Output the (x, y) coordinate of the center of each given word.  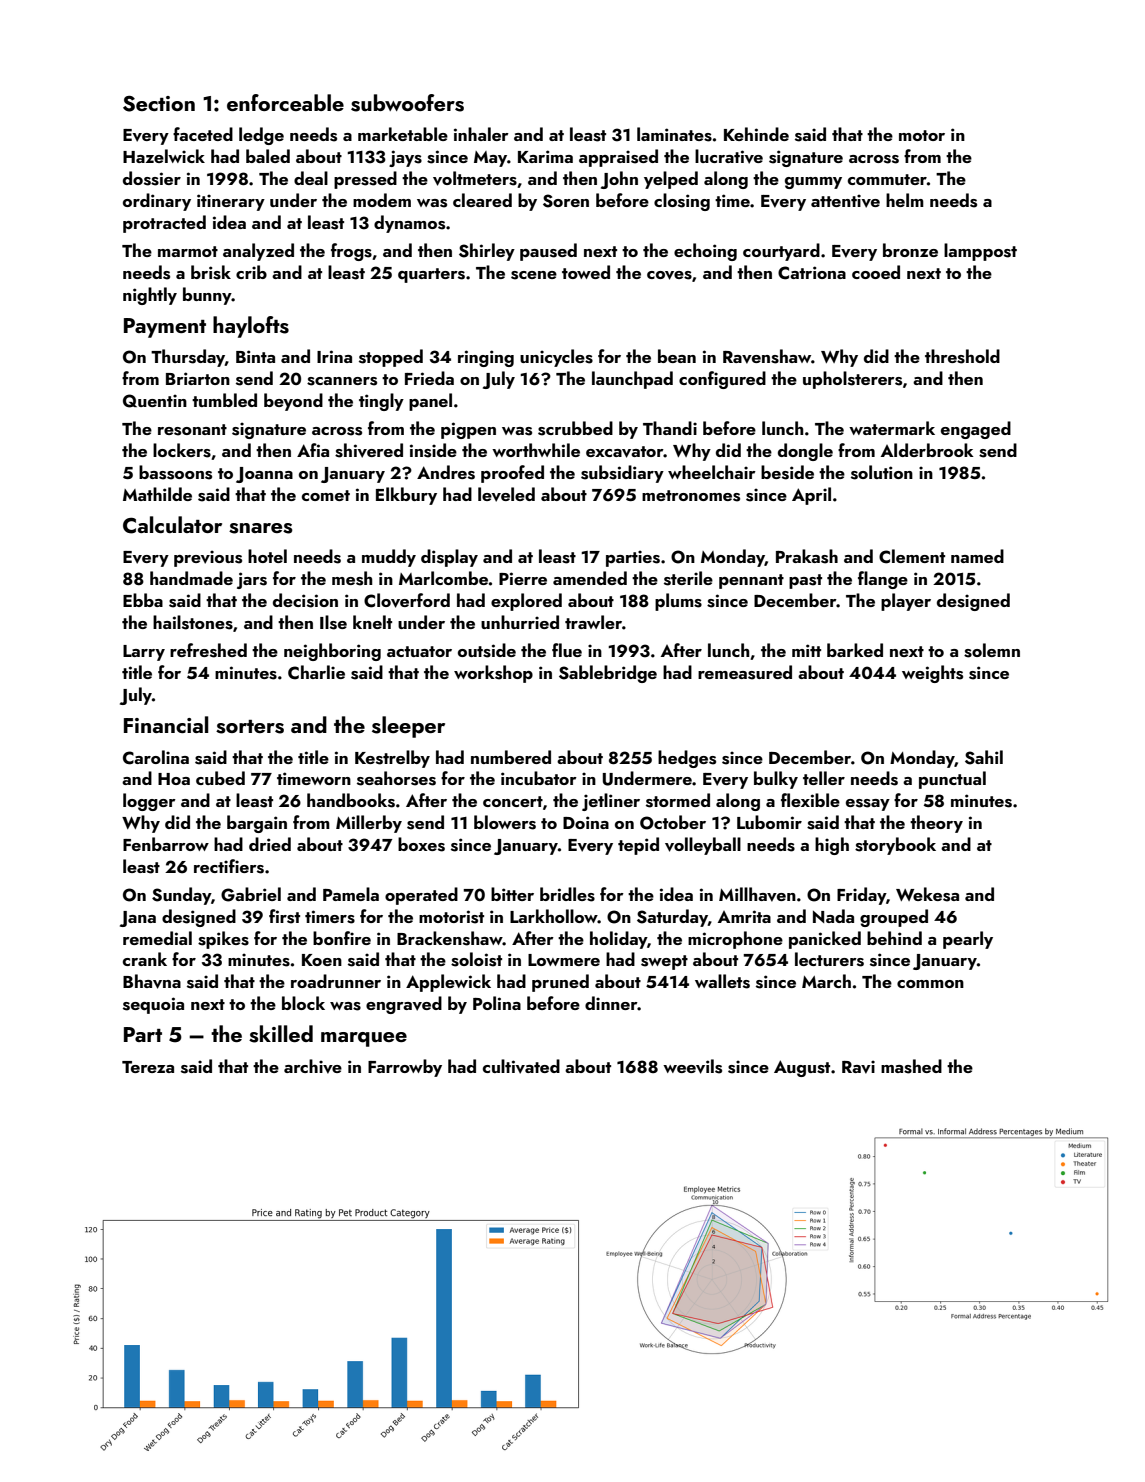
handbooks (351, 800)
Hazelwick (164, 156)
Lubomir (769, 822)
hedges (687, 759)
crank (145, 959)
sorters (250, 727)
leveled (506, 494)
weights (932, 674)
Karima (545, 156)
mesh (352, 578)
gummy (813, 183)
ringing (486, 358)
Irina (334, 356)
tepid (638, 846)
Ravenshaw (767, 356)
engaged (976, 430)
